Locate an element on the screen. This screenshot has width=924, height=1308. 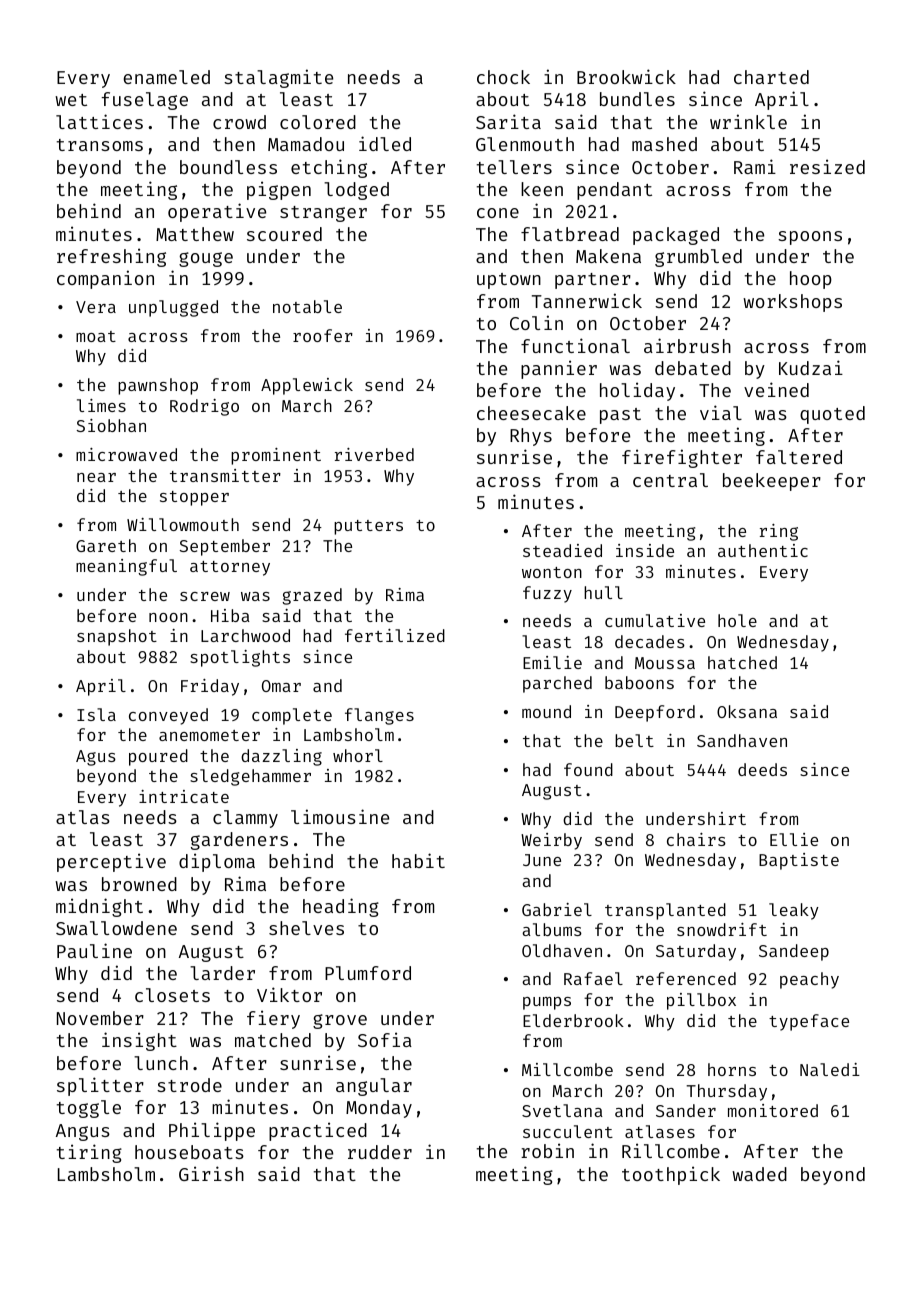
found is located at coordinates (588, 769).
